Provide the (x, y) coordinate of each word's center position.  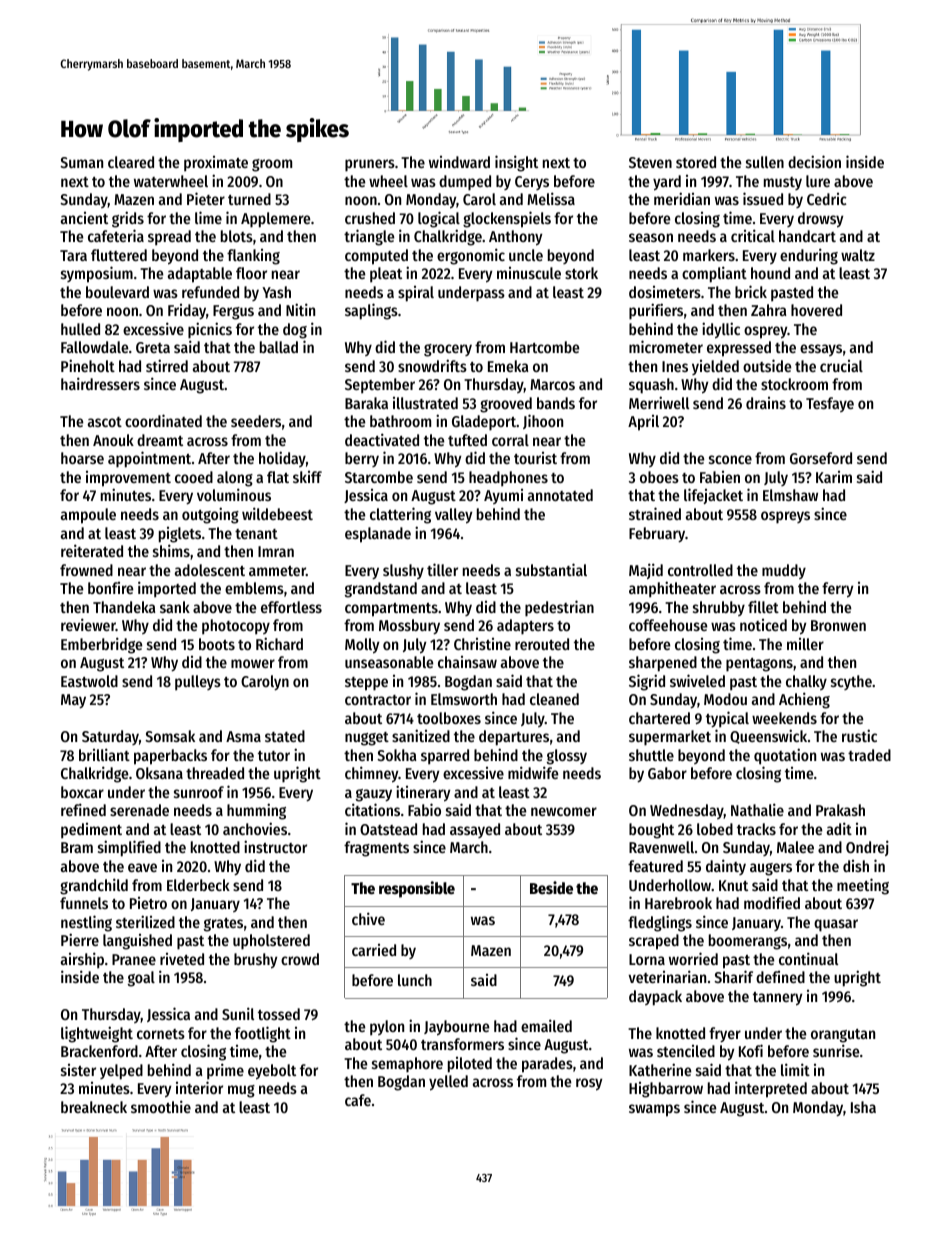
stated (285, 736)
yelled (448, 1083)
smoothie (161, 1106)
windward (459, 162)
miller (805, 644)
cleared (131, 162)
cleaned (554, 699)
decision (814, 161)
